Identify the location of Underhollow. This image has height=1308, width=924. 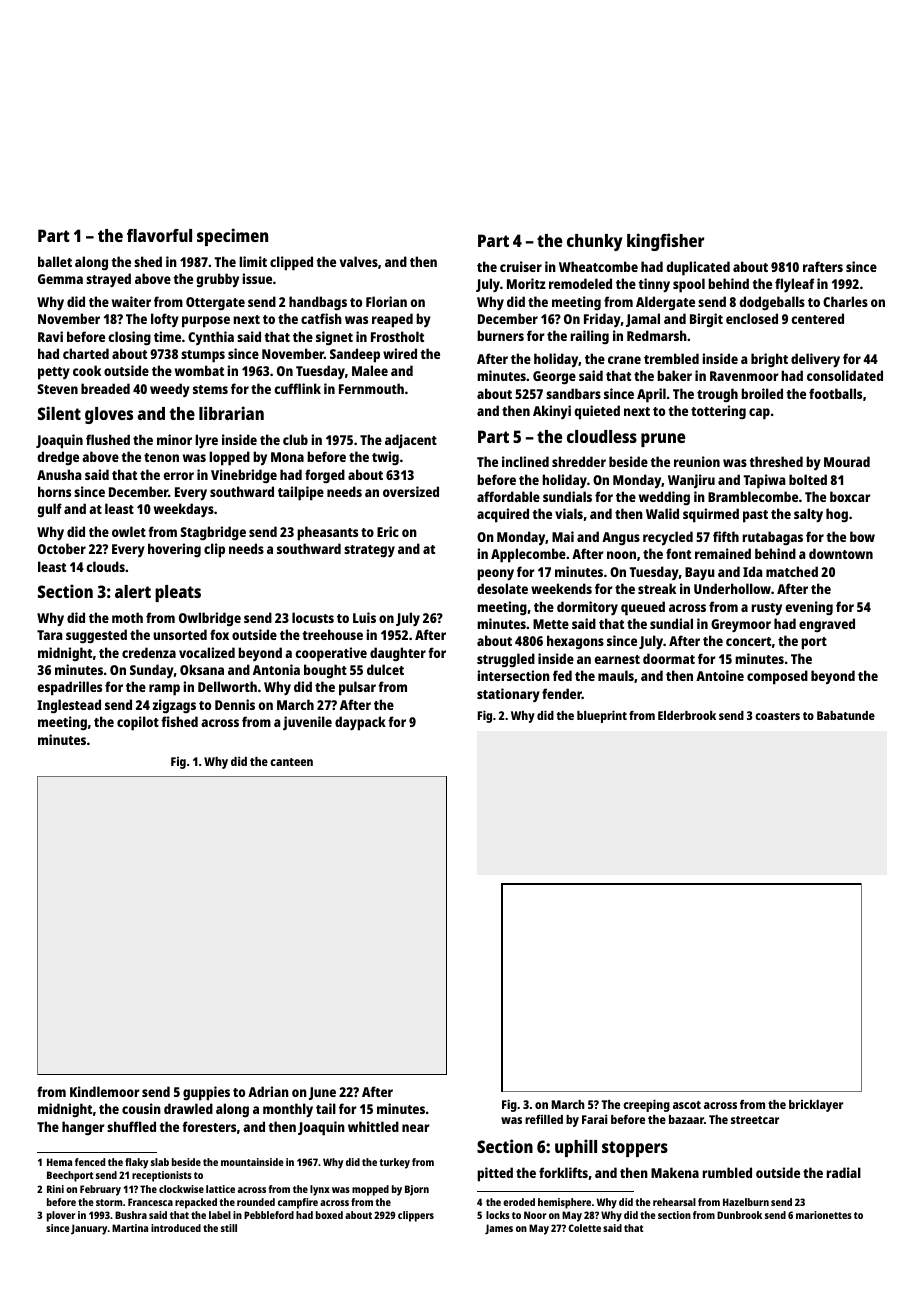
(732, 588).
